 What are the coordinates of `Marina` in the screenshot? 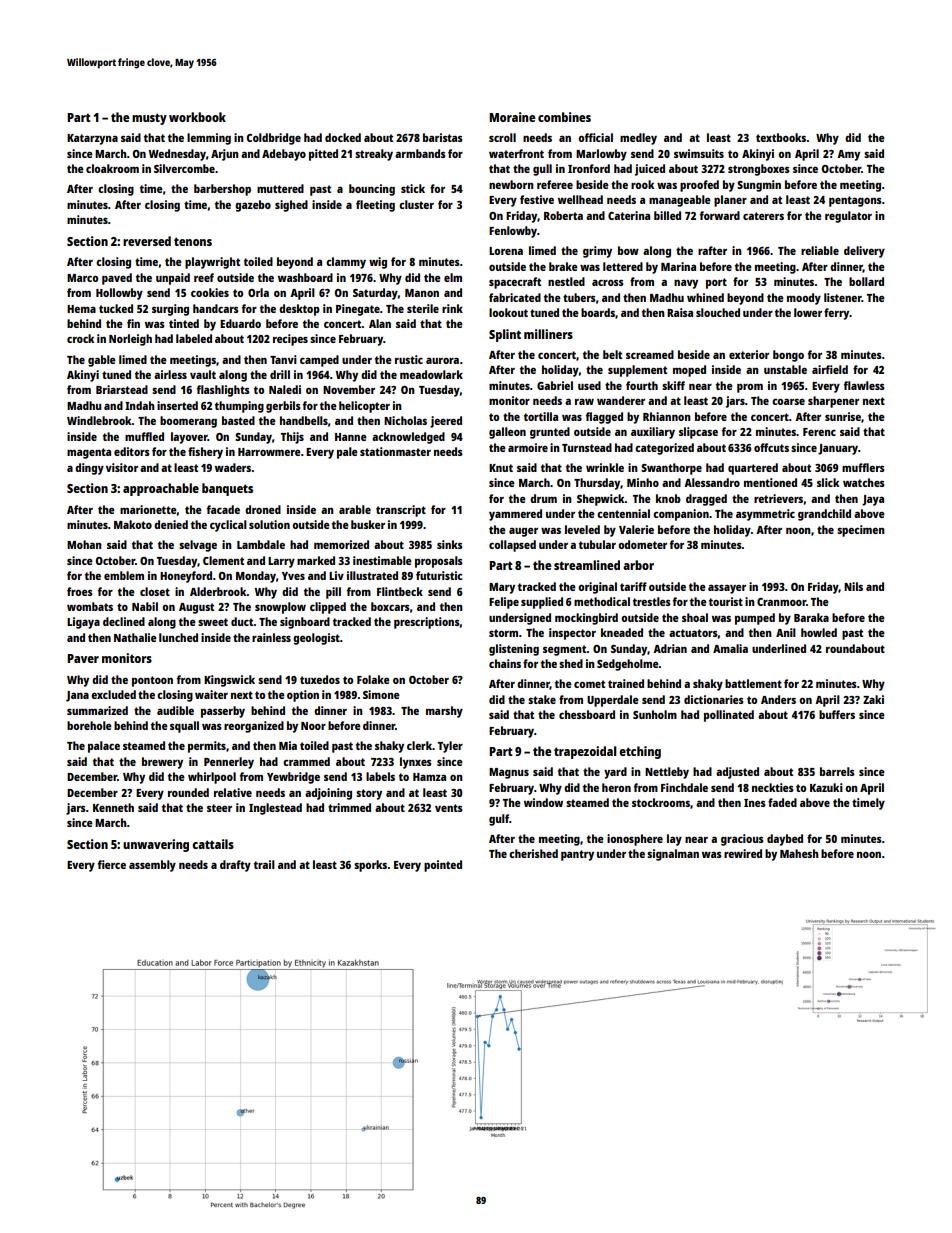 It's located at (678, 266).
